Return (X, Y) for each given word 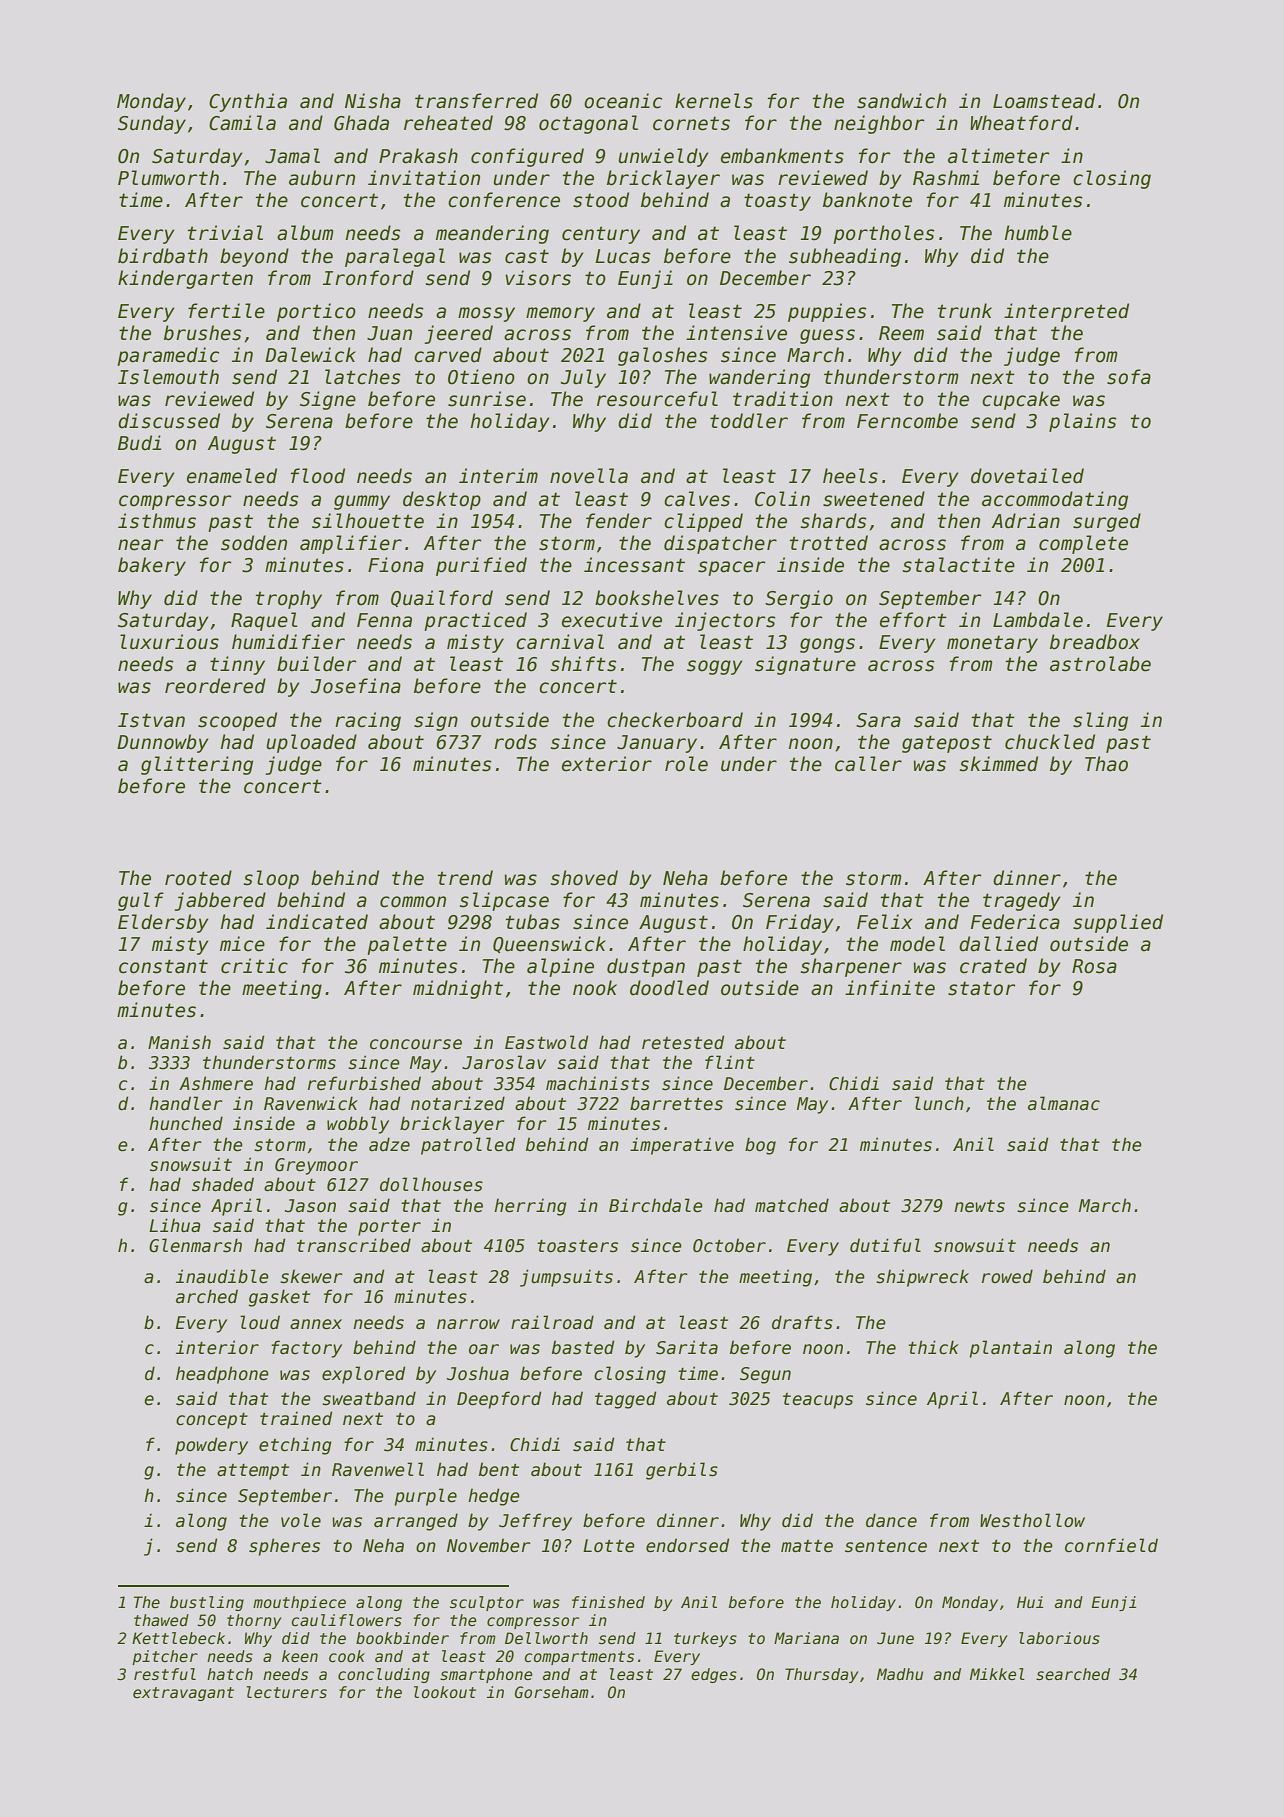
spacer (731, 568)
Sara (878, 720)
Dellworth (546, 1638)
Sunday (152, 124)
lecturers (287, 1692)
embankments (782, 156)
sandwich (901, 101)
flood (318, 476)
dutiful (885, 1245)
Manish (179, 1042)
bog (760, 1146)
